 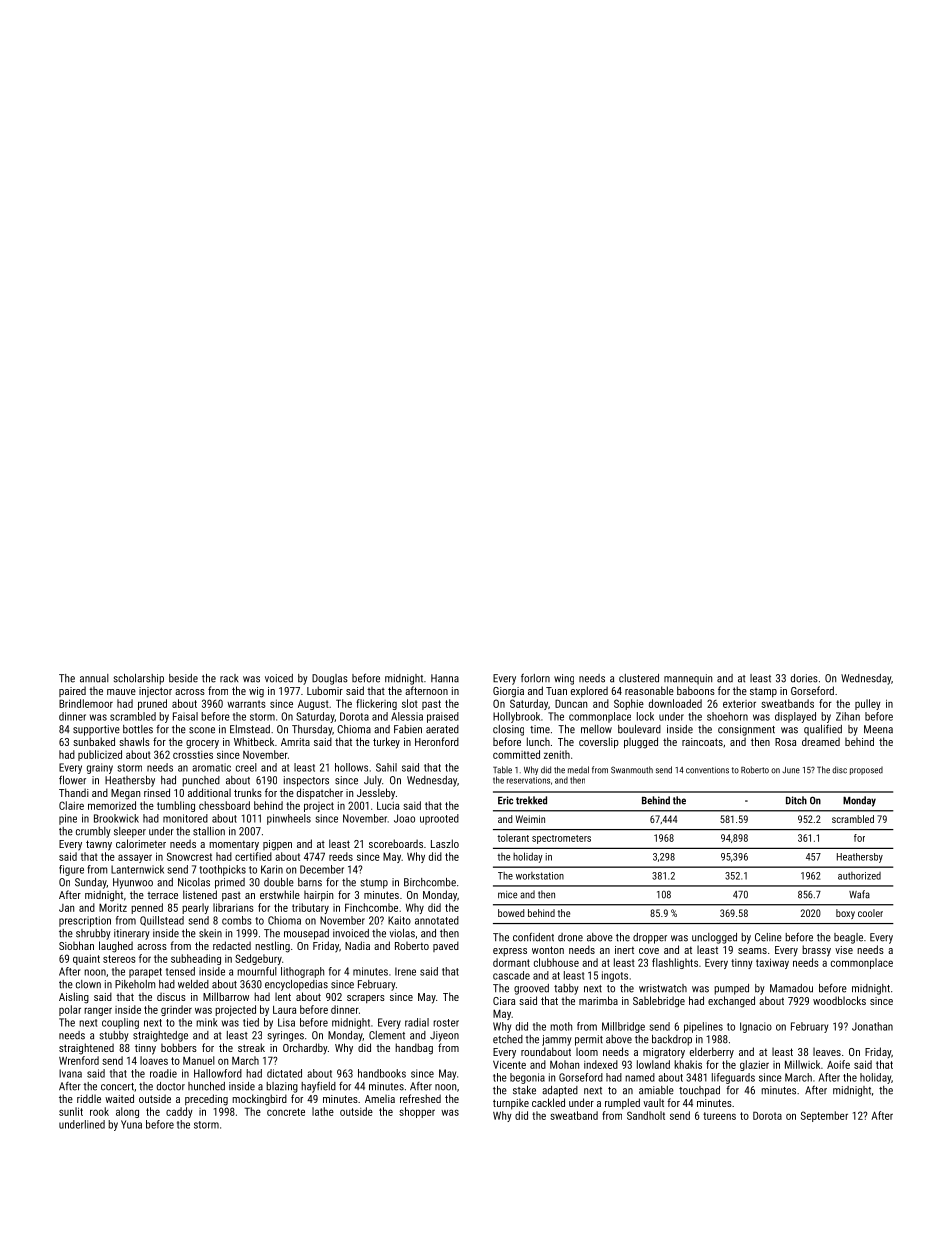 I want to click on unclogged, so click(x=714, y=938).
